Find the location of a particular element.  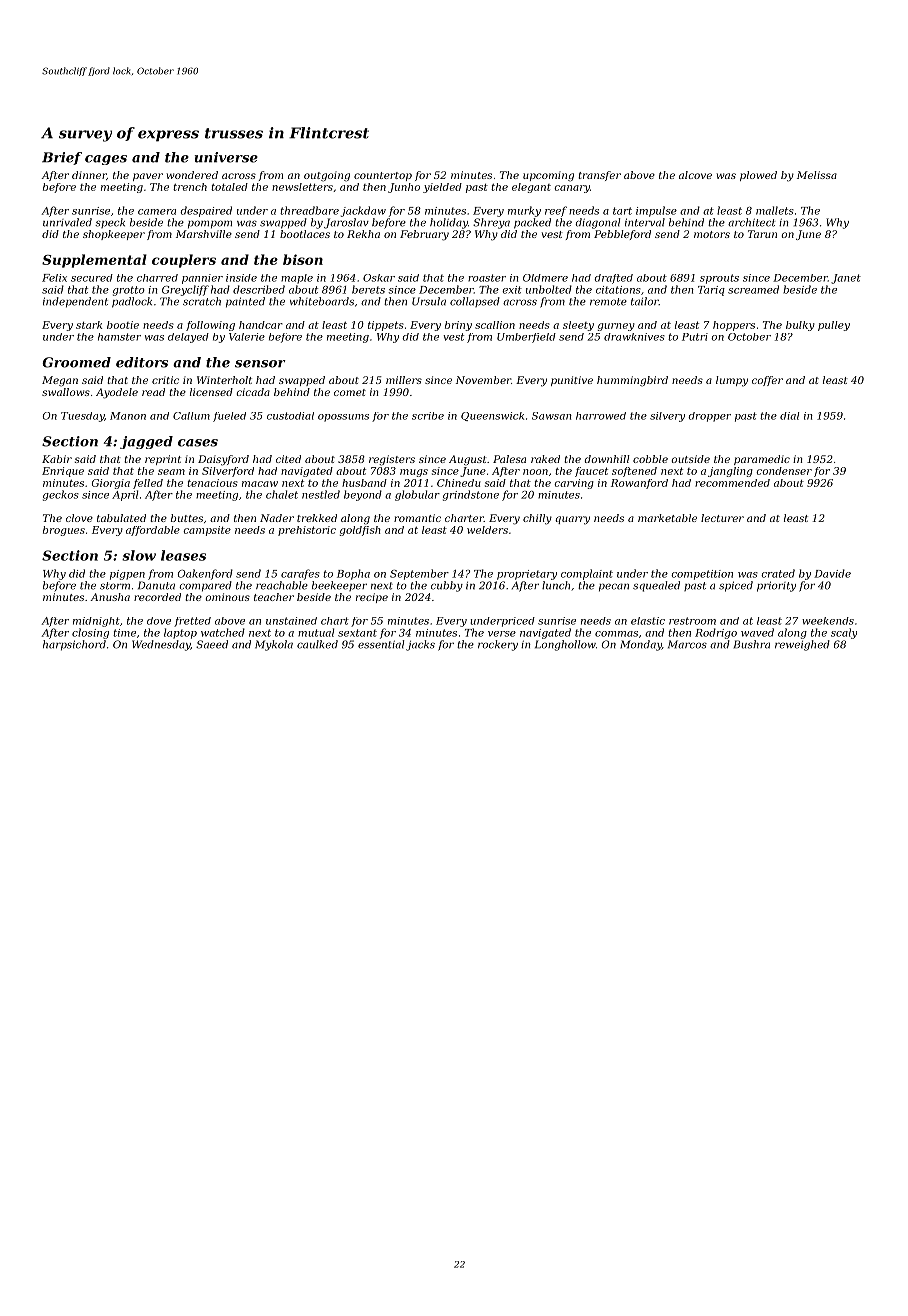

squealed is located at coordinates (656, 586).
